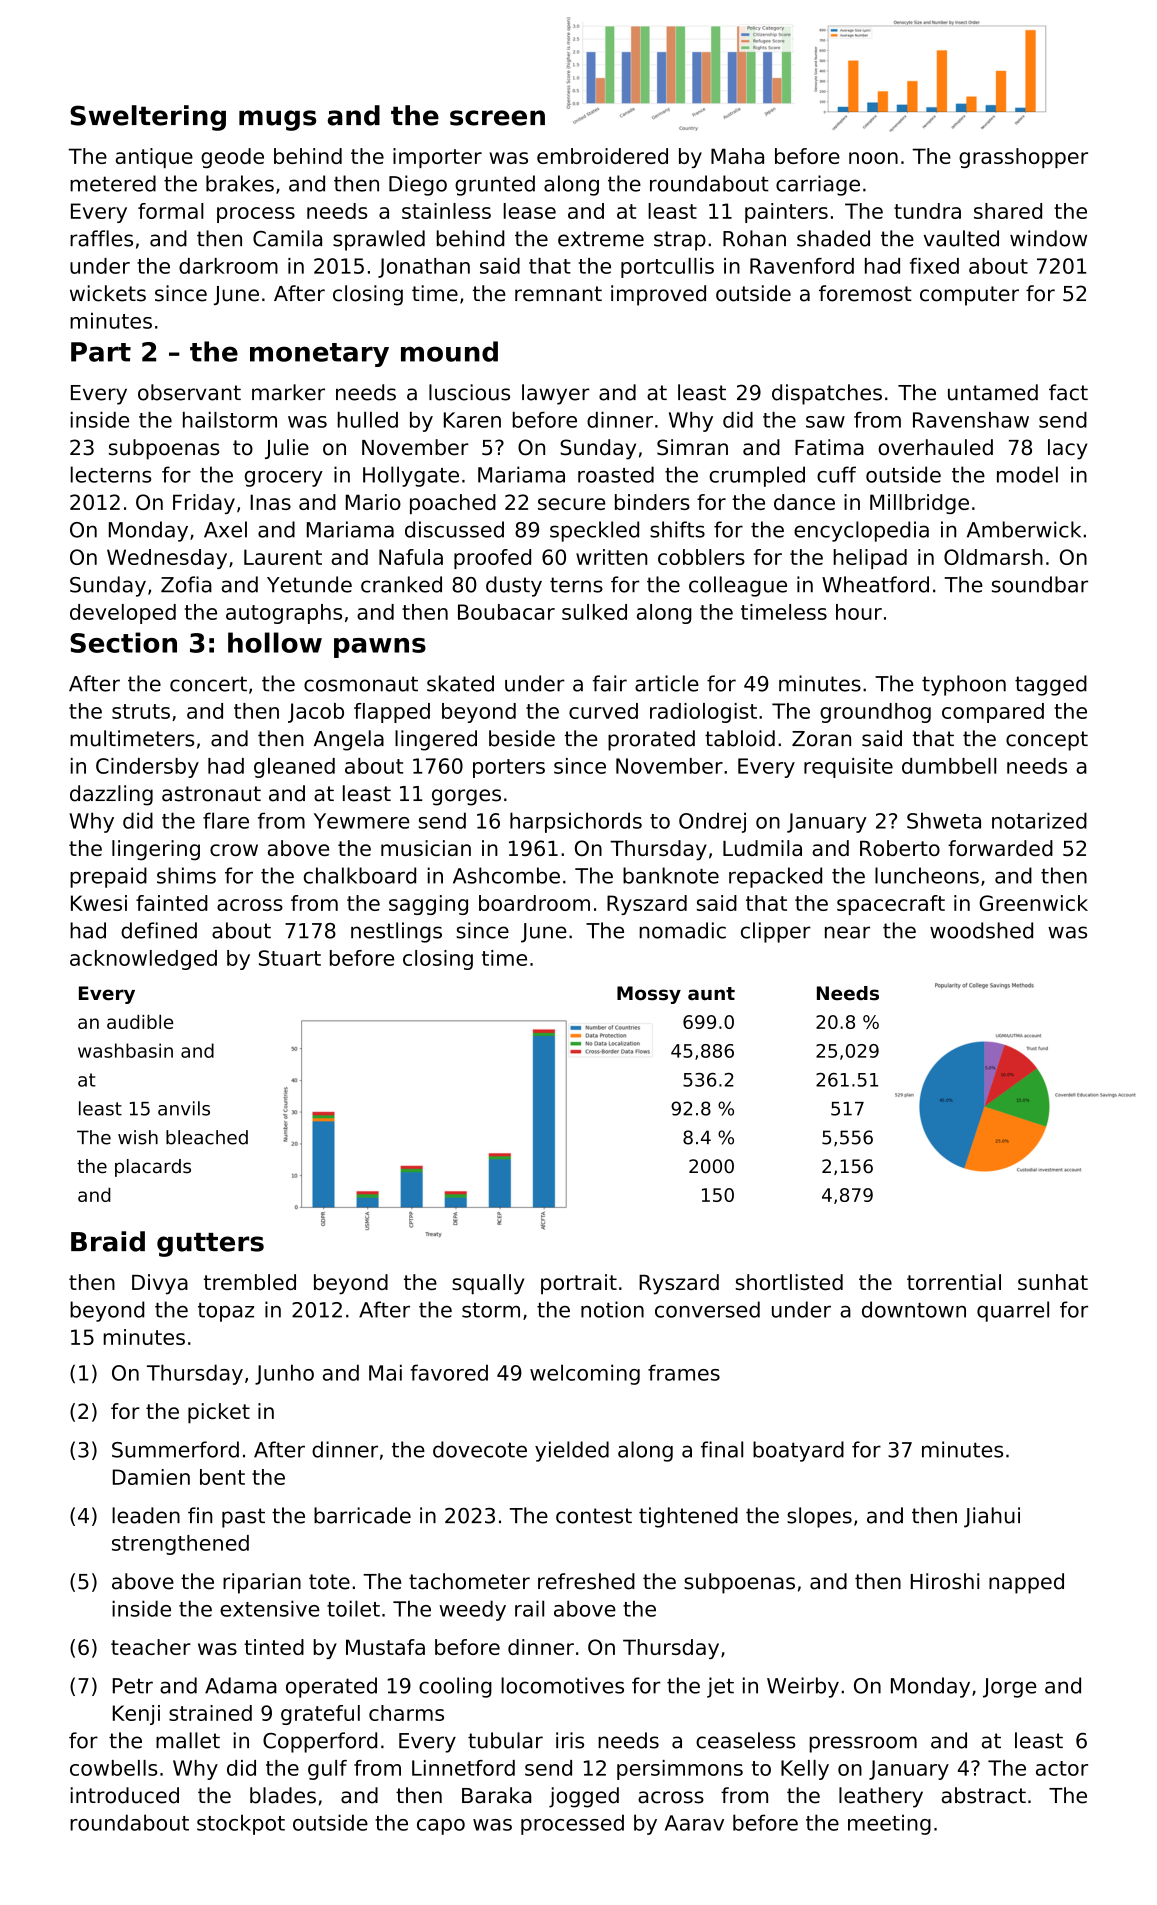 The width and height of the screenshot is (1157, 1905). Describe the element at coordinates (954, 1282) in the screenshot. I see `torrential` at that location.
